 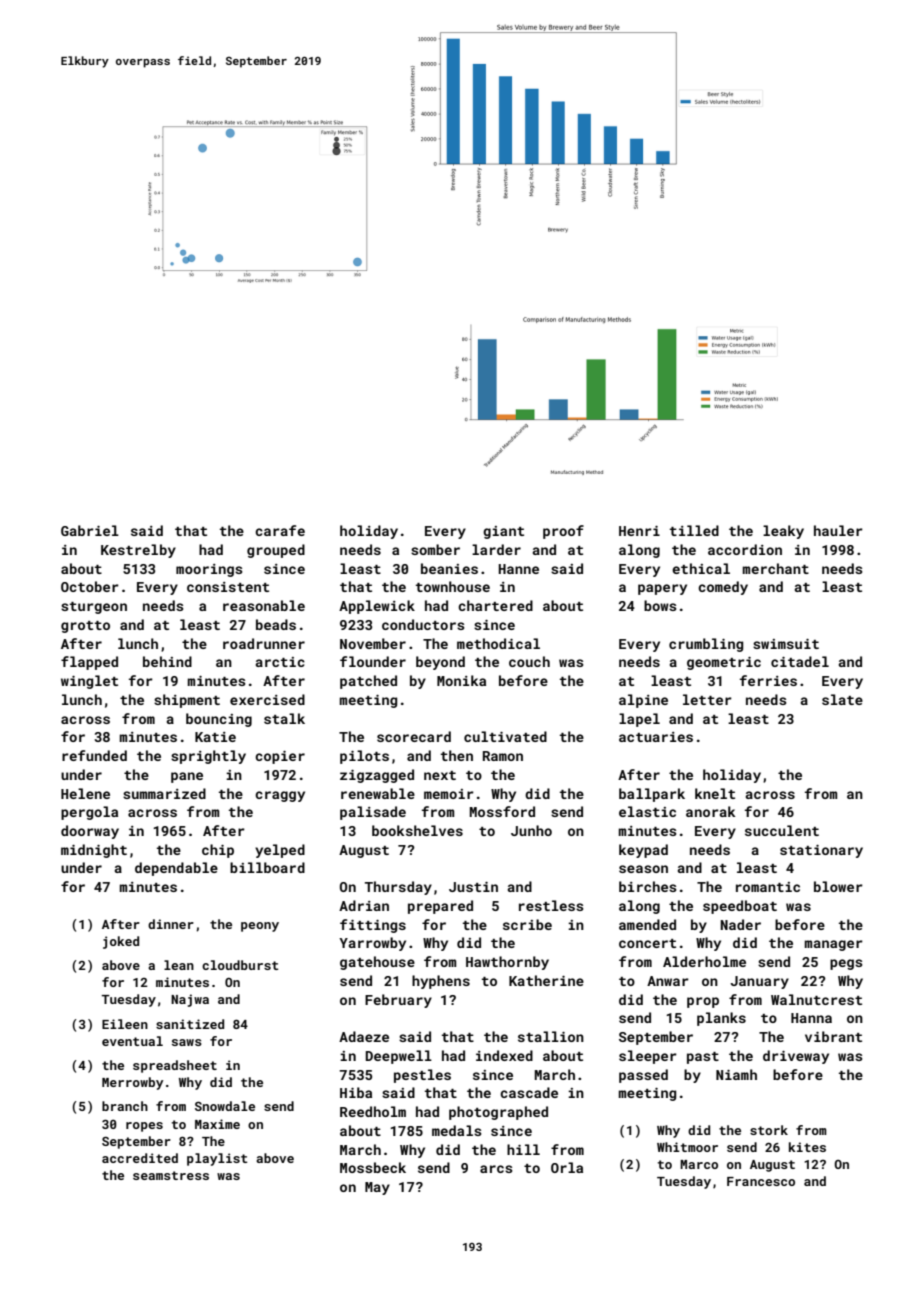 I want to click on seamstress, so click(x=171, y=1175).
